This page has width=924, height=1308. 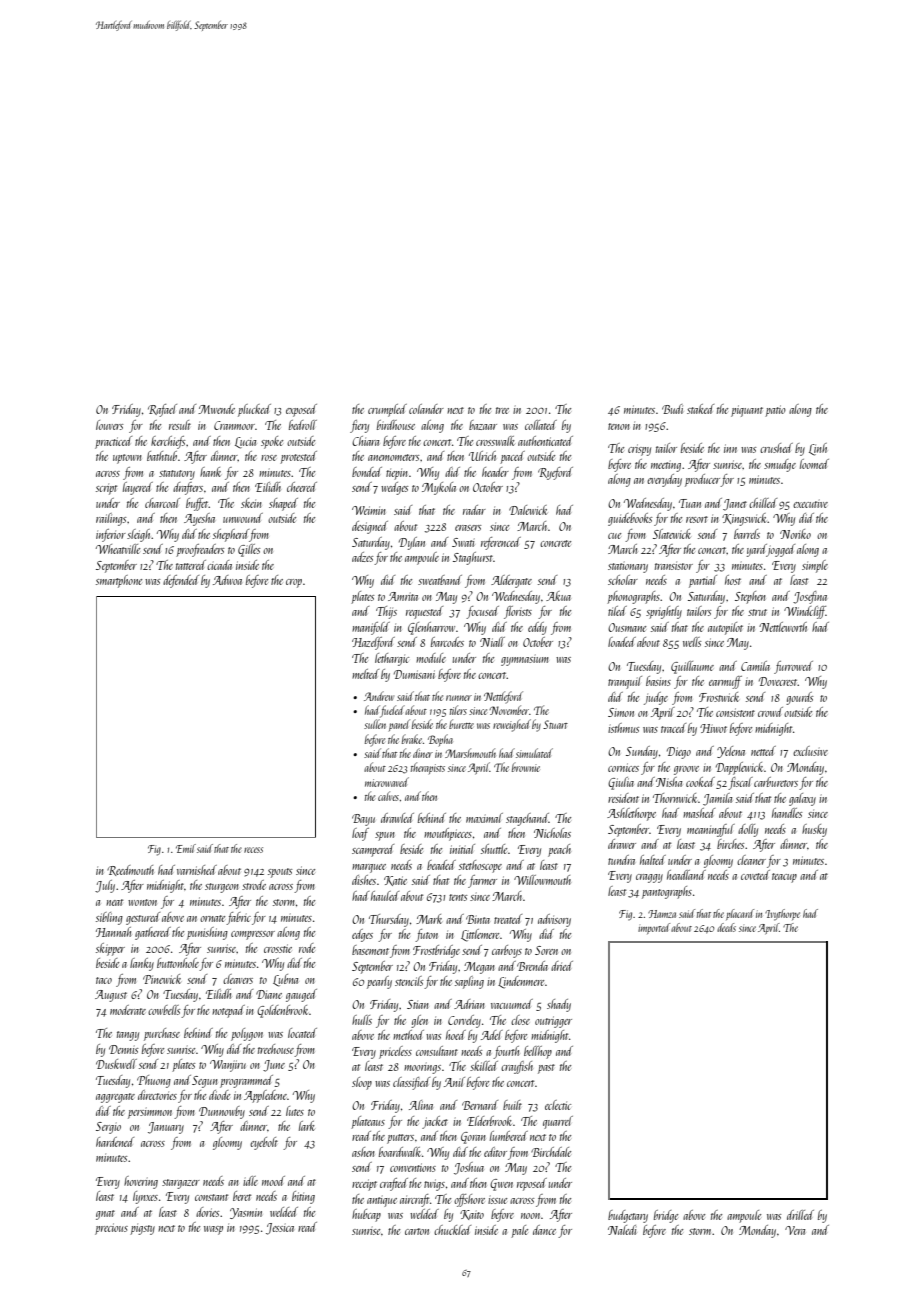 I want to click on drilled, so click(x=800, y=1215).
